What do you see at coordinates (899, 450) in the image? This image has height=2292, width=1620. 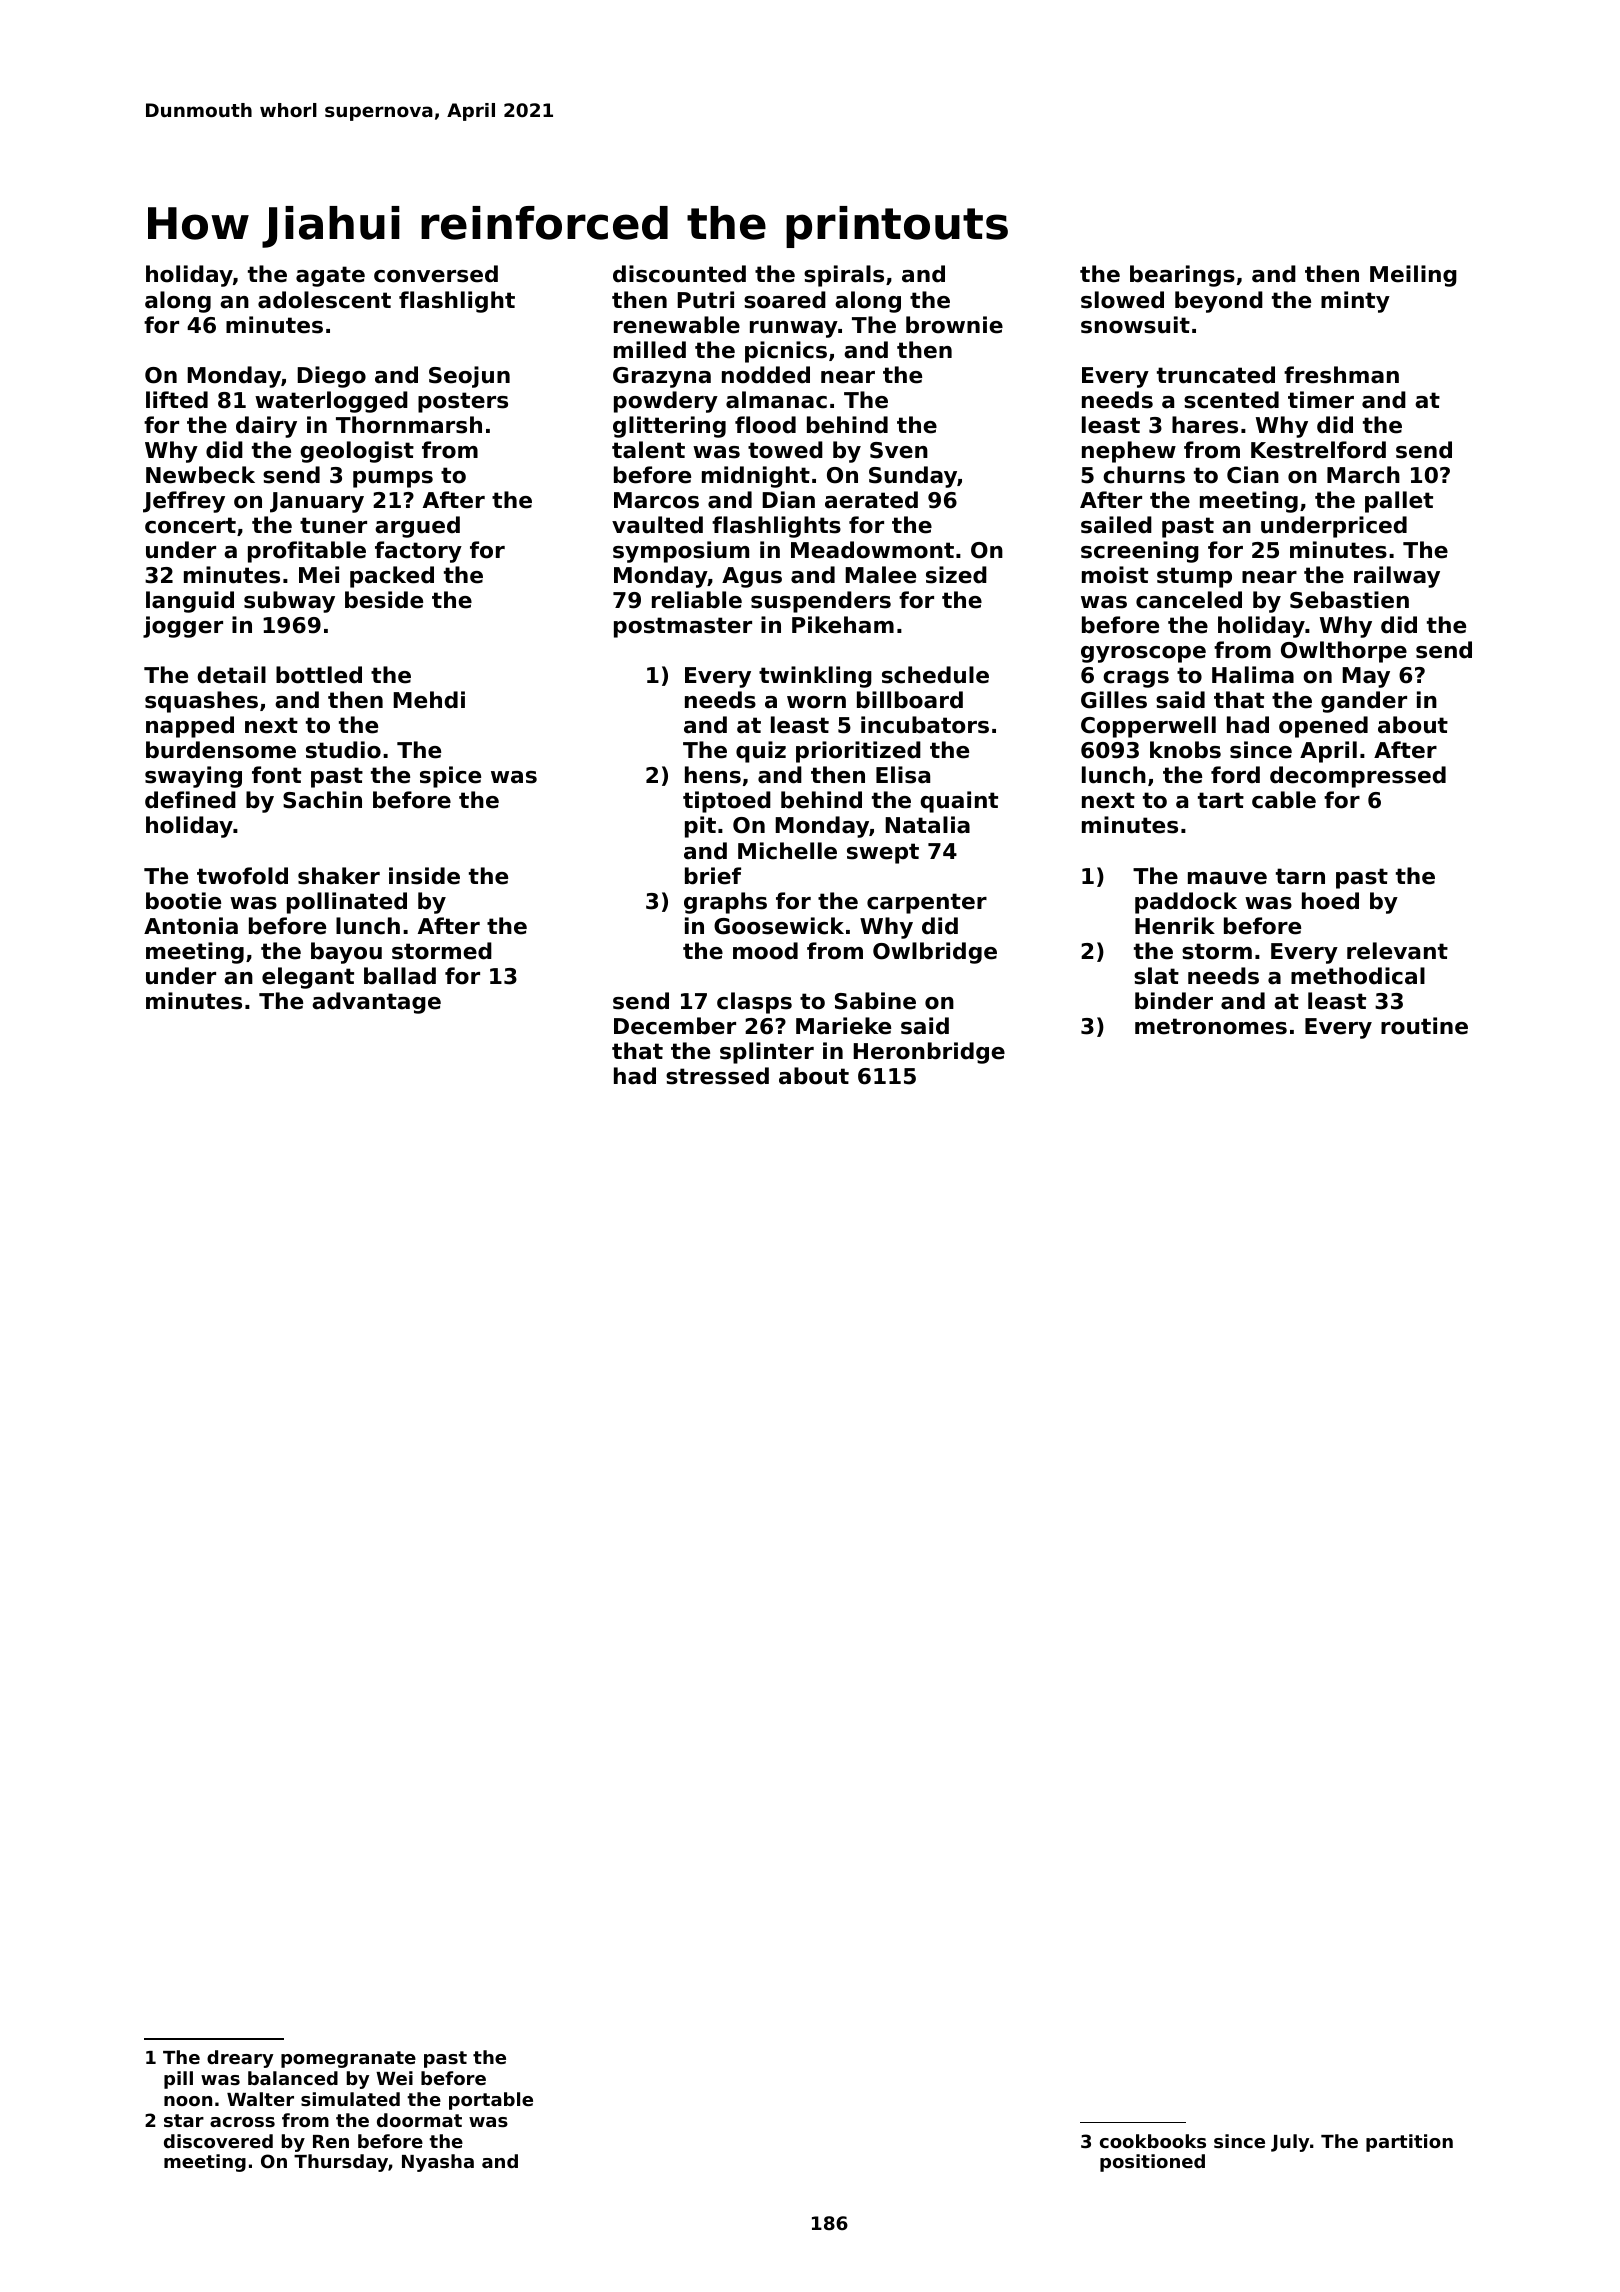 I see `Sven` at bounding box center [899, 450].
